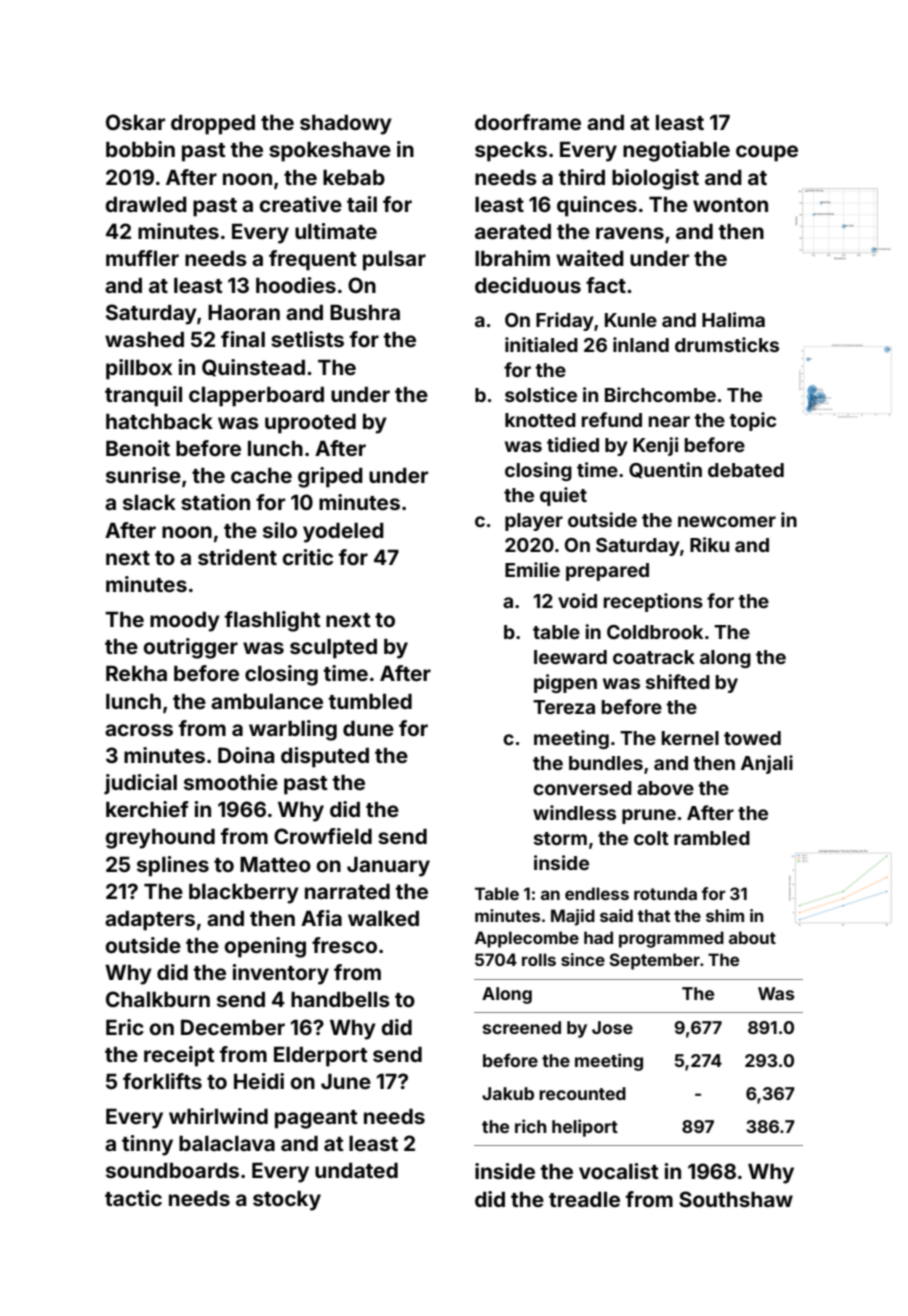 The image size is (908, 1316). What do you see at coordinates (660, 394) in the screenshot?
I see `Birchcombe` at bounding box center [660, 394].
